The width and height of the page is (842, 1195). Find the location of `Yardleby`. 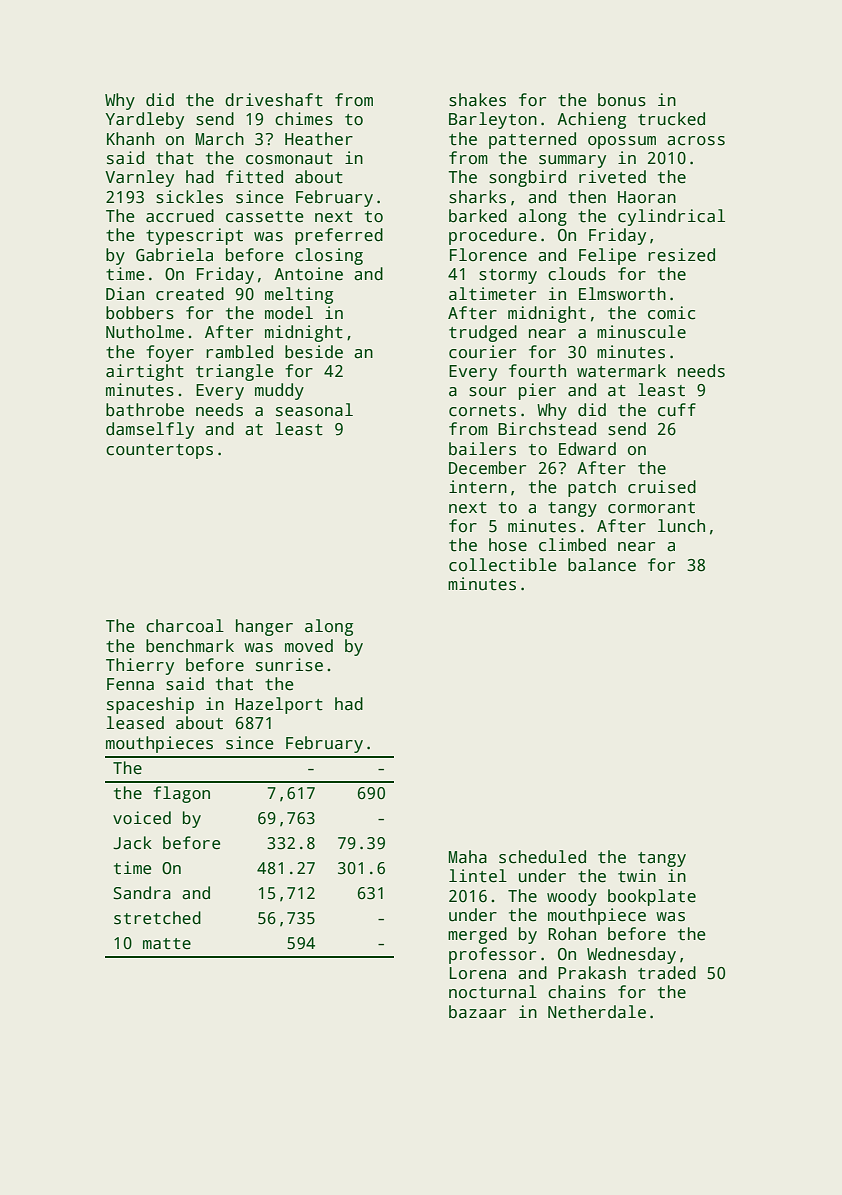

Yardleby is located at coordinates (145, 120).
